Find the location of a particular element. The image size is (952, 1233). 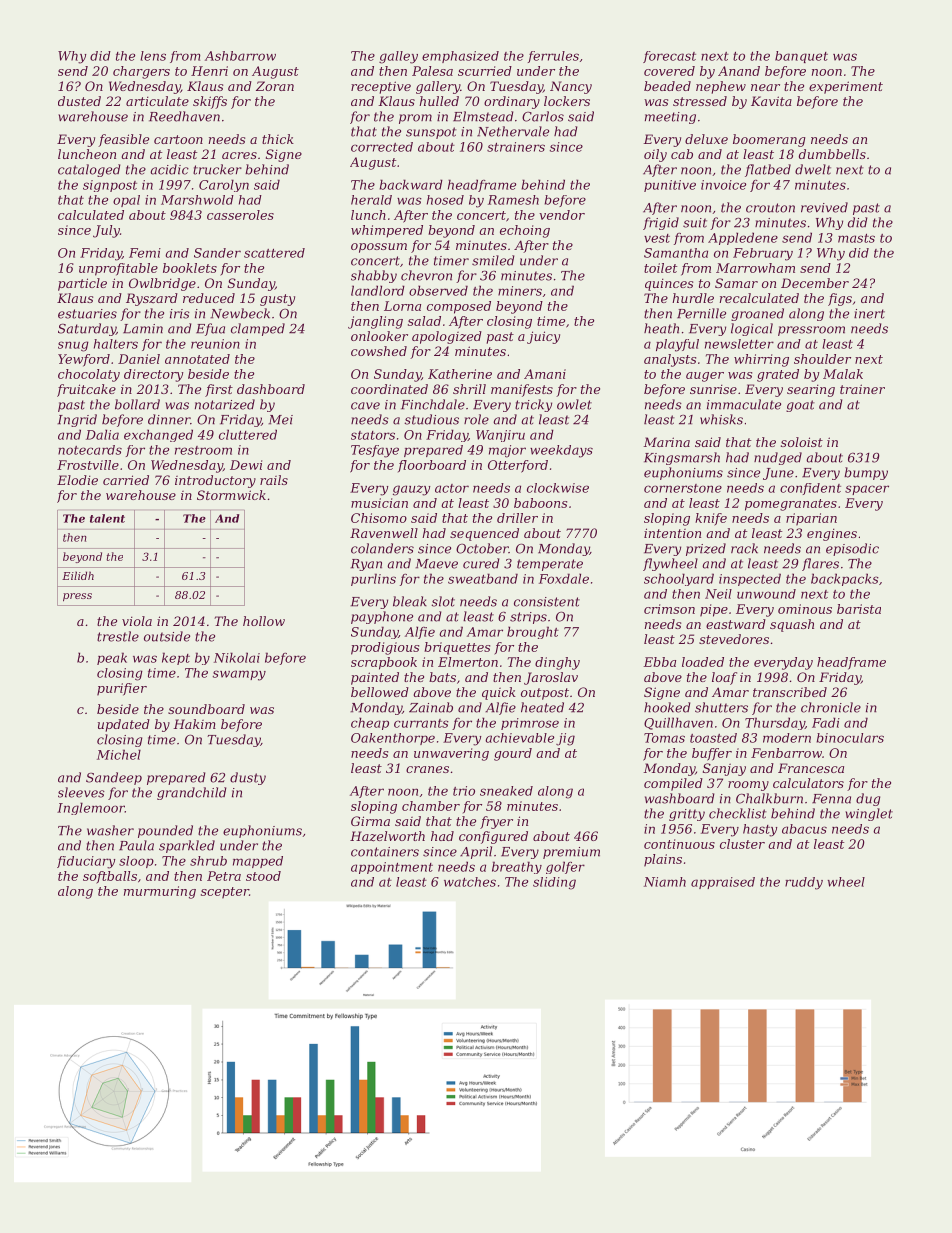

outpost is located at coordinates (545, 694).
